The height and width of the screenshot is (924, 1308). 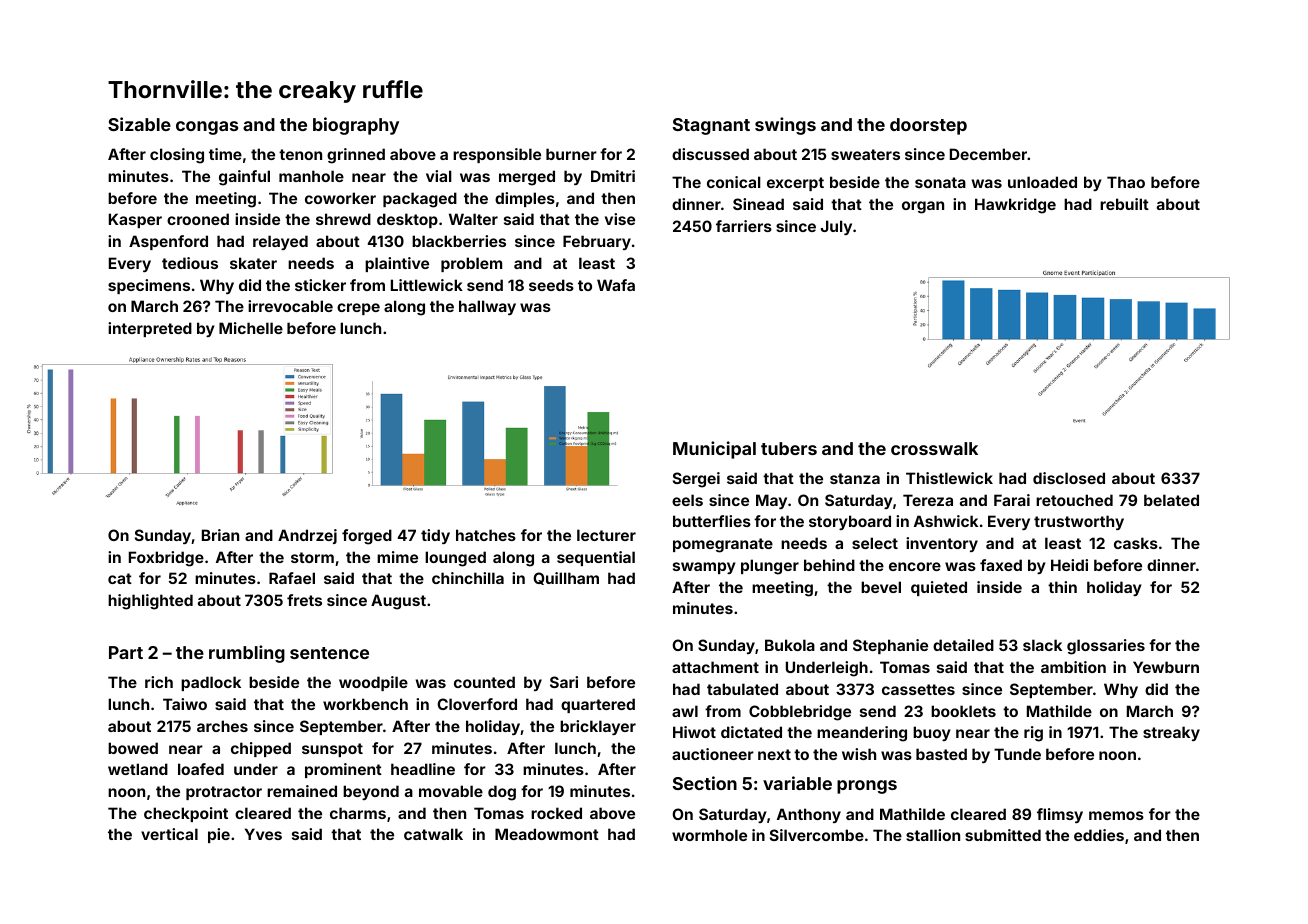 I want to click on vise, so click(x=620, y=219).
